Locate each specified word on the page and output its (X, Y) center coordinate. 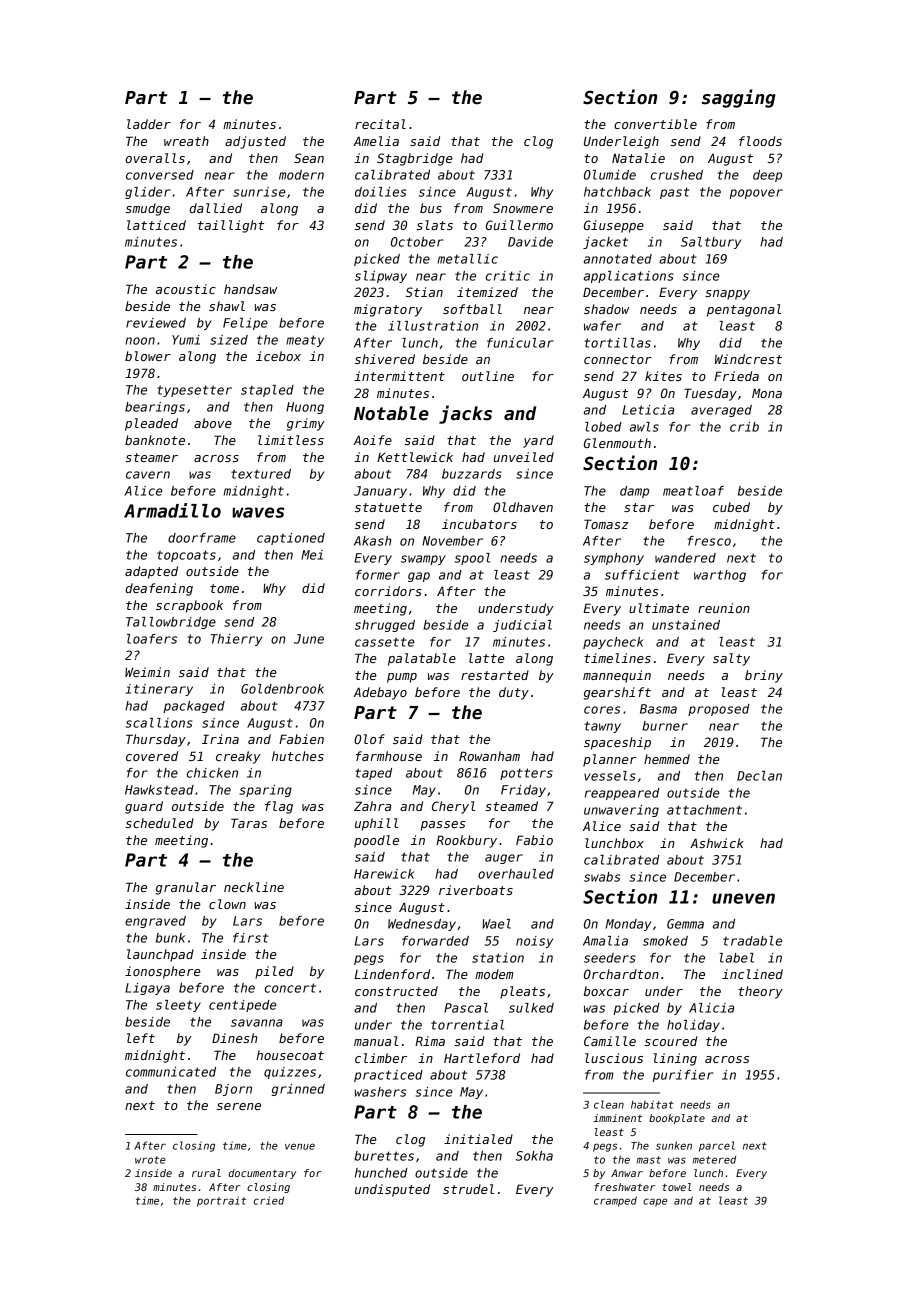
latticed (156, 225)
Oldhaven (523, 507)
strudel (468, 1189)
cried (269, 1200)
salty (731, 659)
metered (714, 1159)
